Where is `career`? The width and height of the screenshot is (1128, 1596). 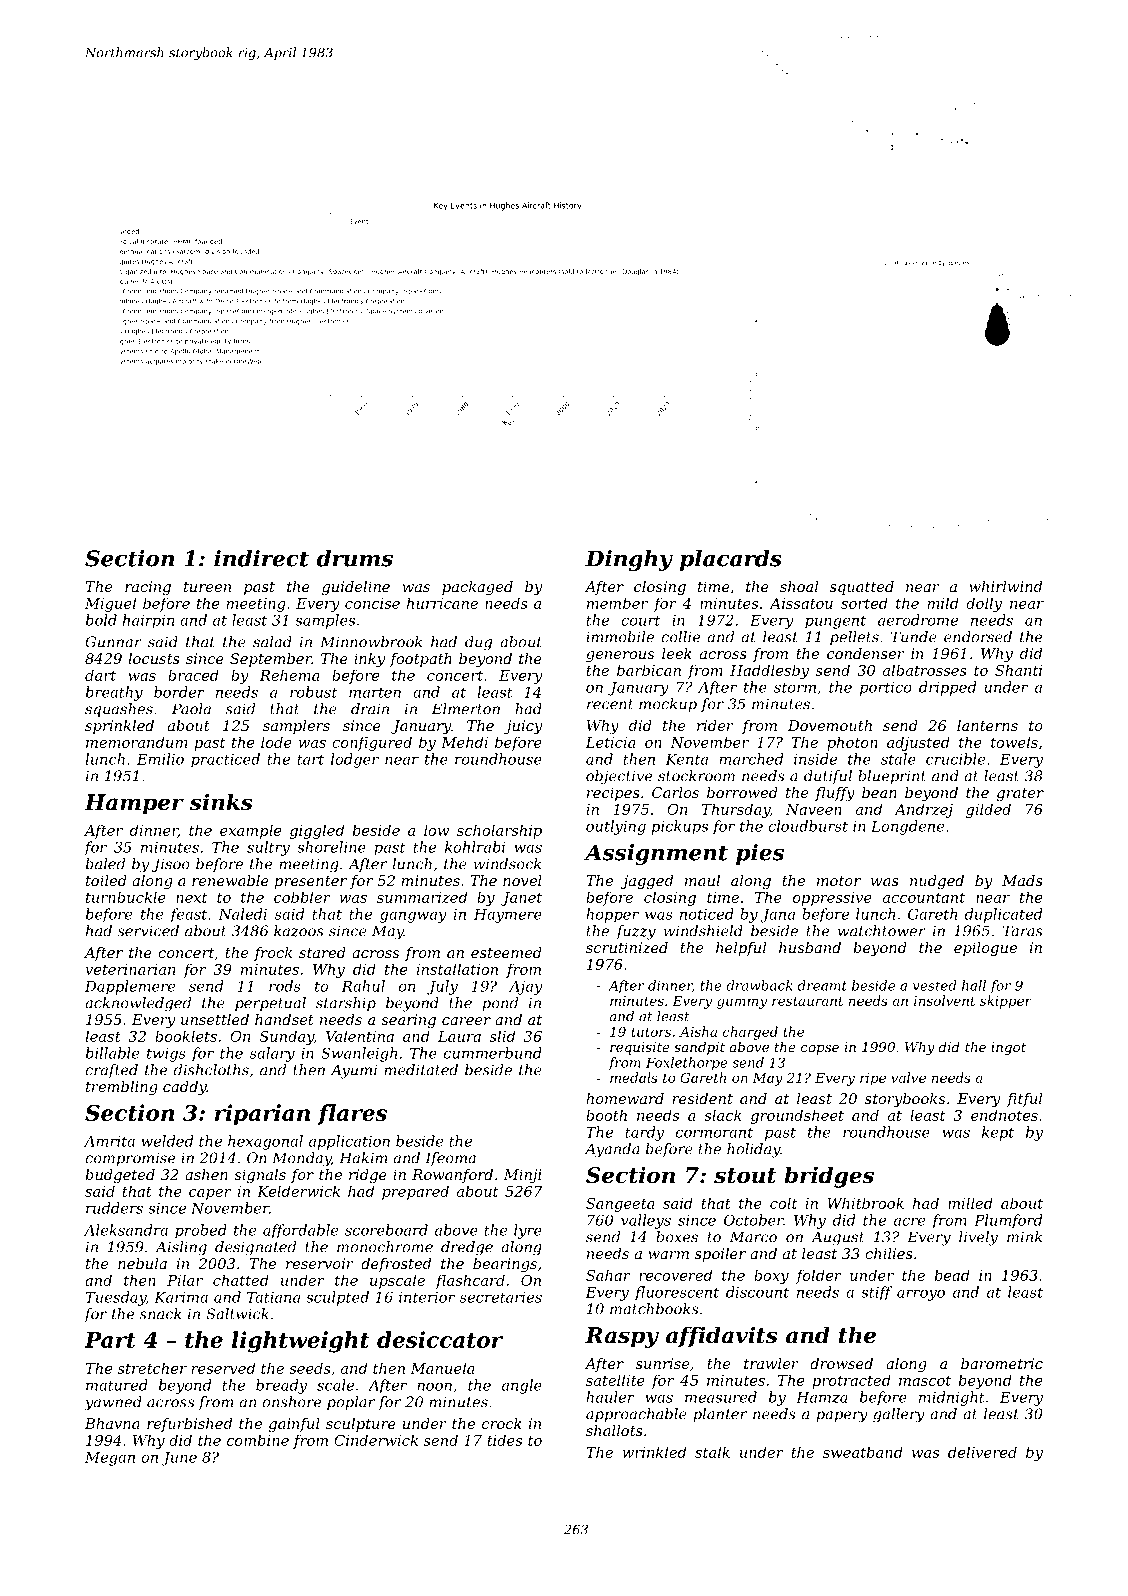 career is located at coordinates (466, 1021).
